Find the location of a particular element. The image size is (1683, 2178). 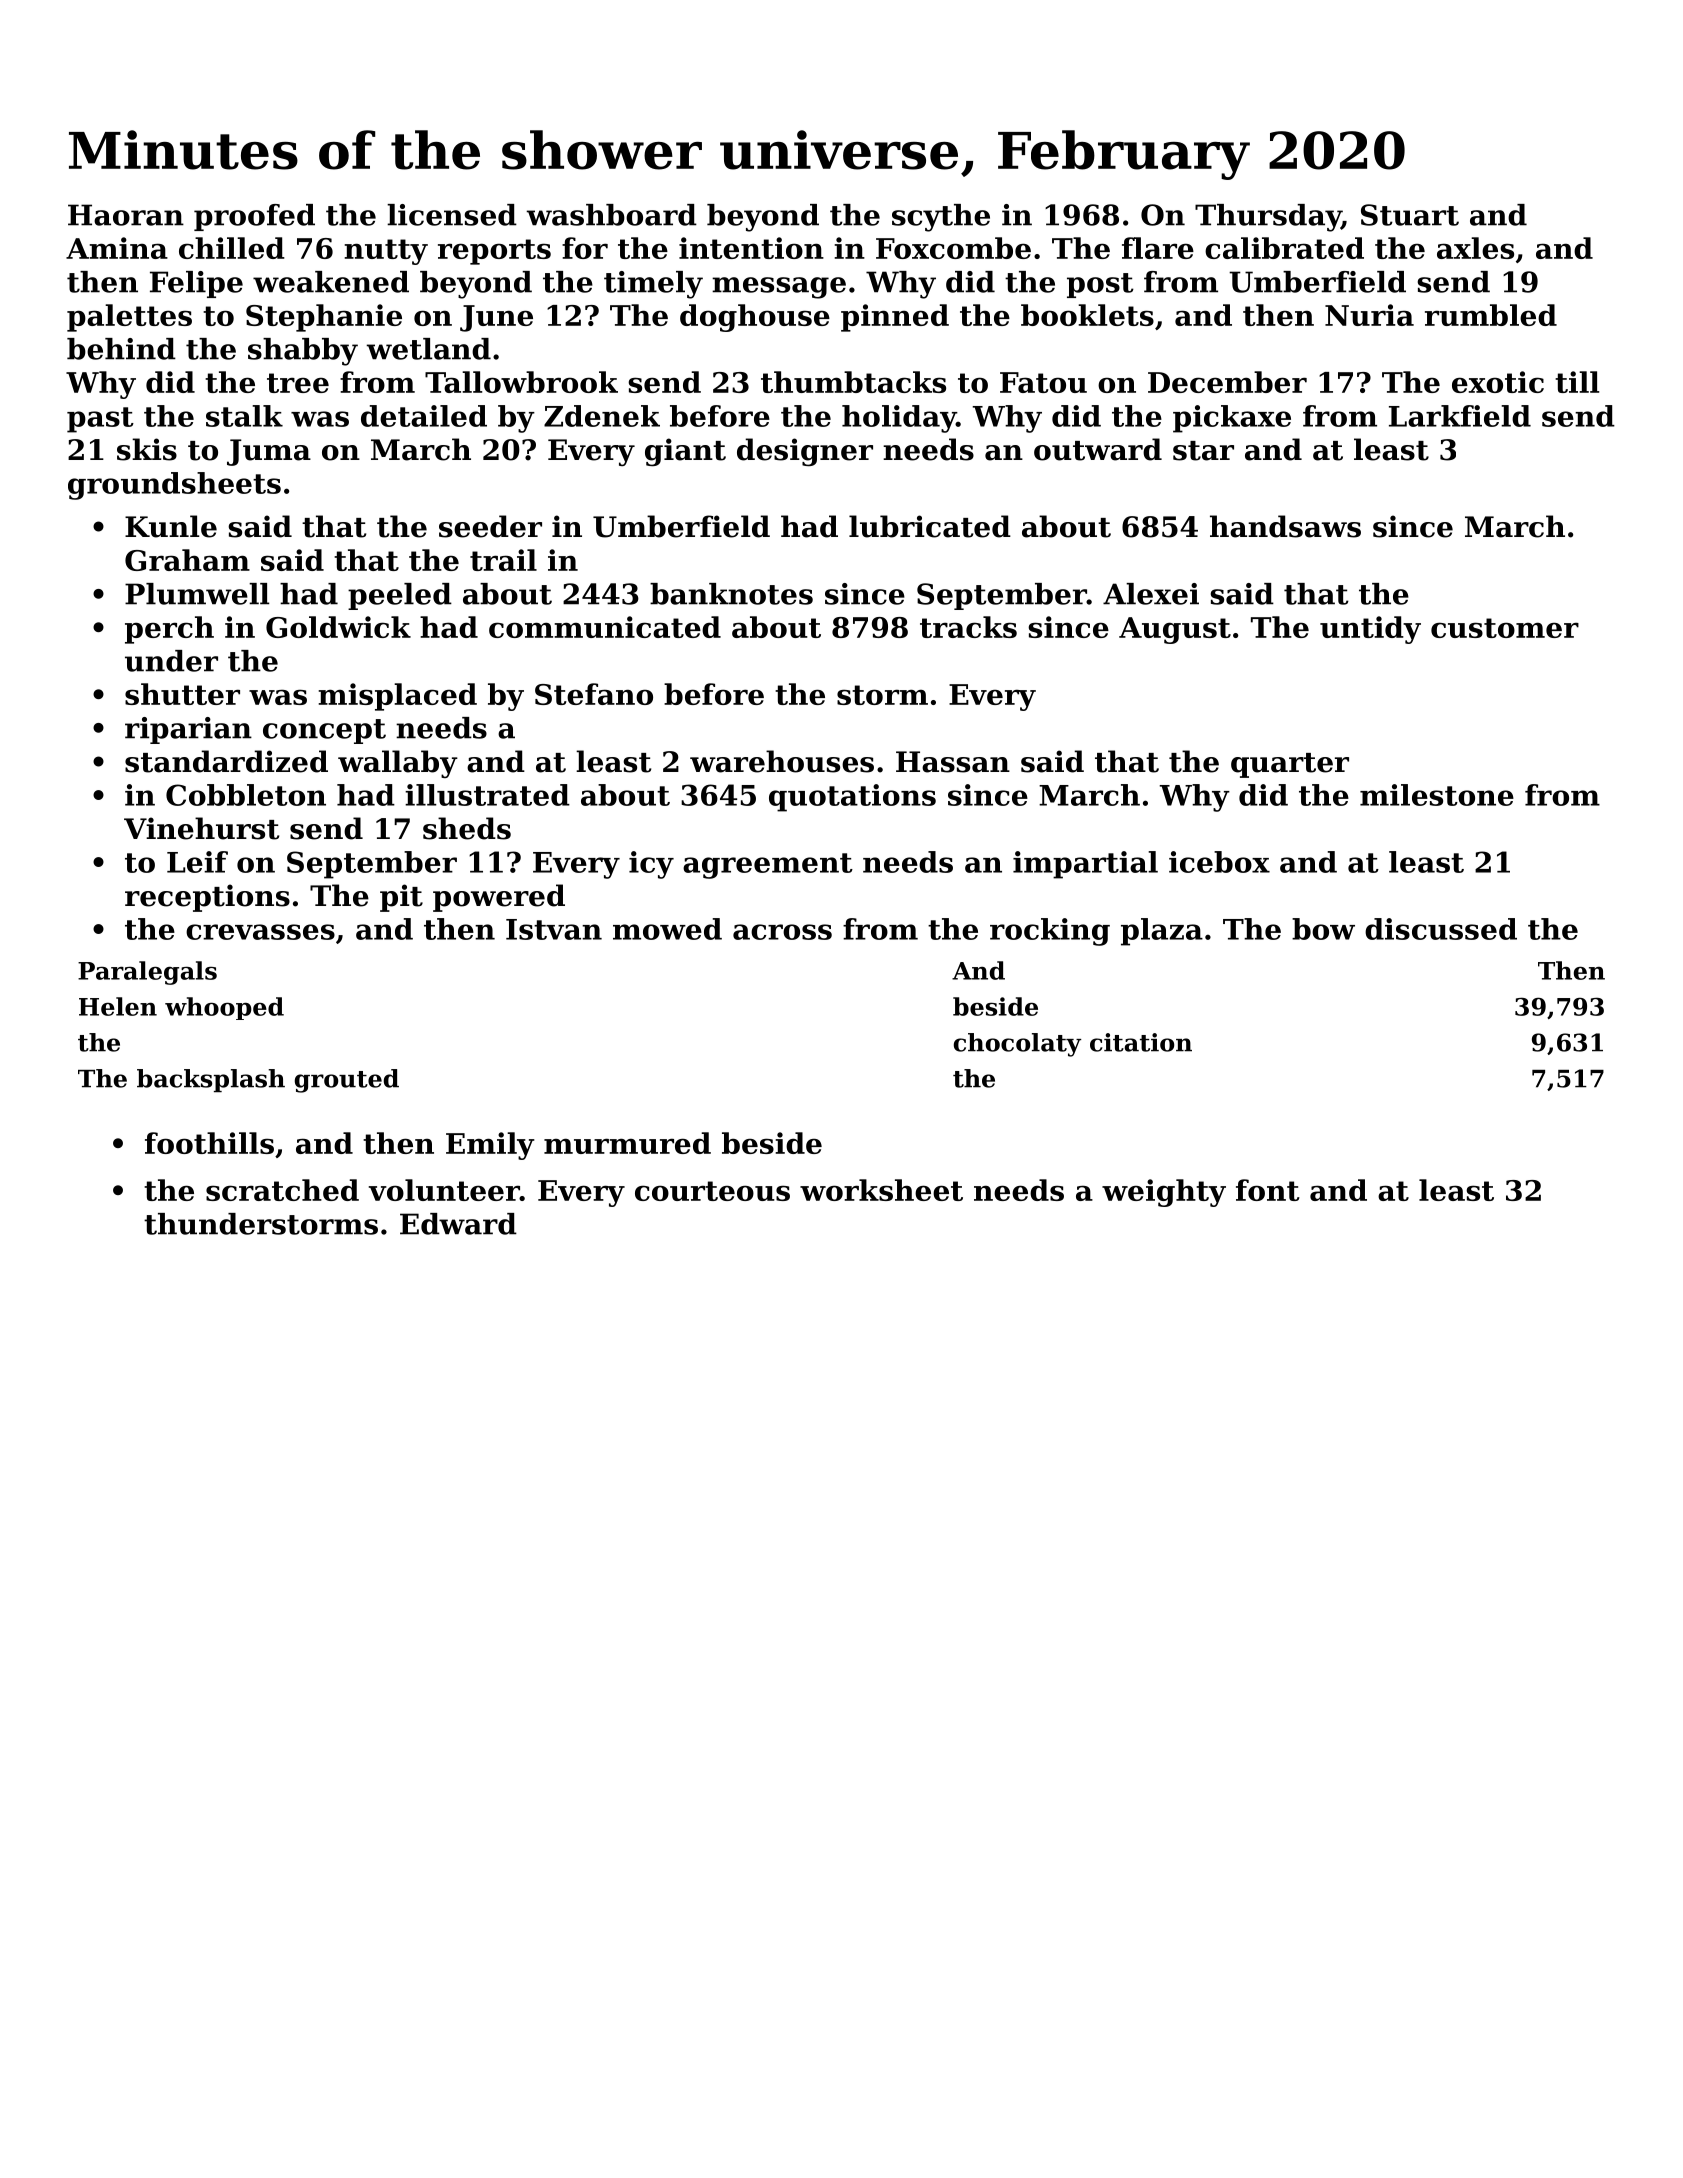

scythe is located at coordinates (941, 218).
